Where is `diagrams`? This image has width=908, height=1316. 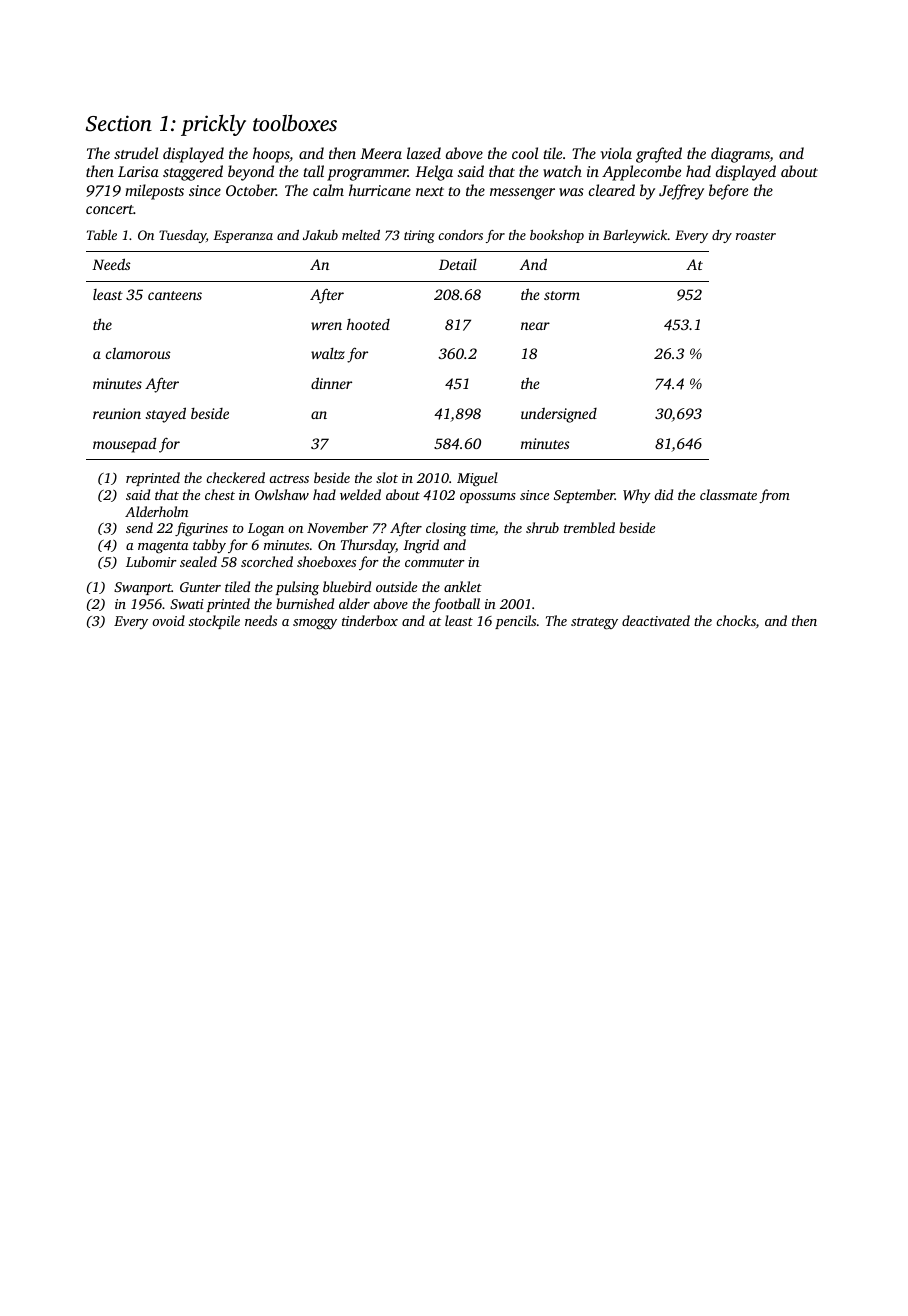
diagrams is located at coordinates (740, 155).
